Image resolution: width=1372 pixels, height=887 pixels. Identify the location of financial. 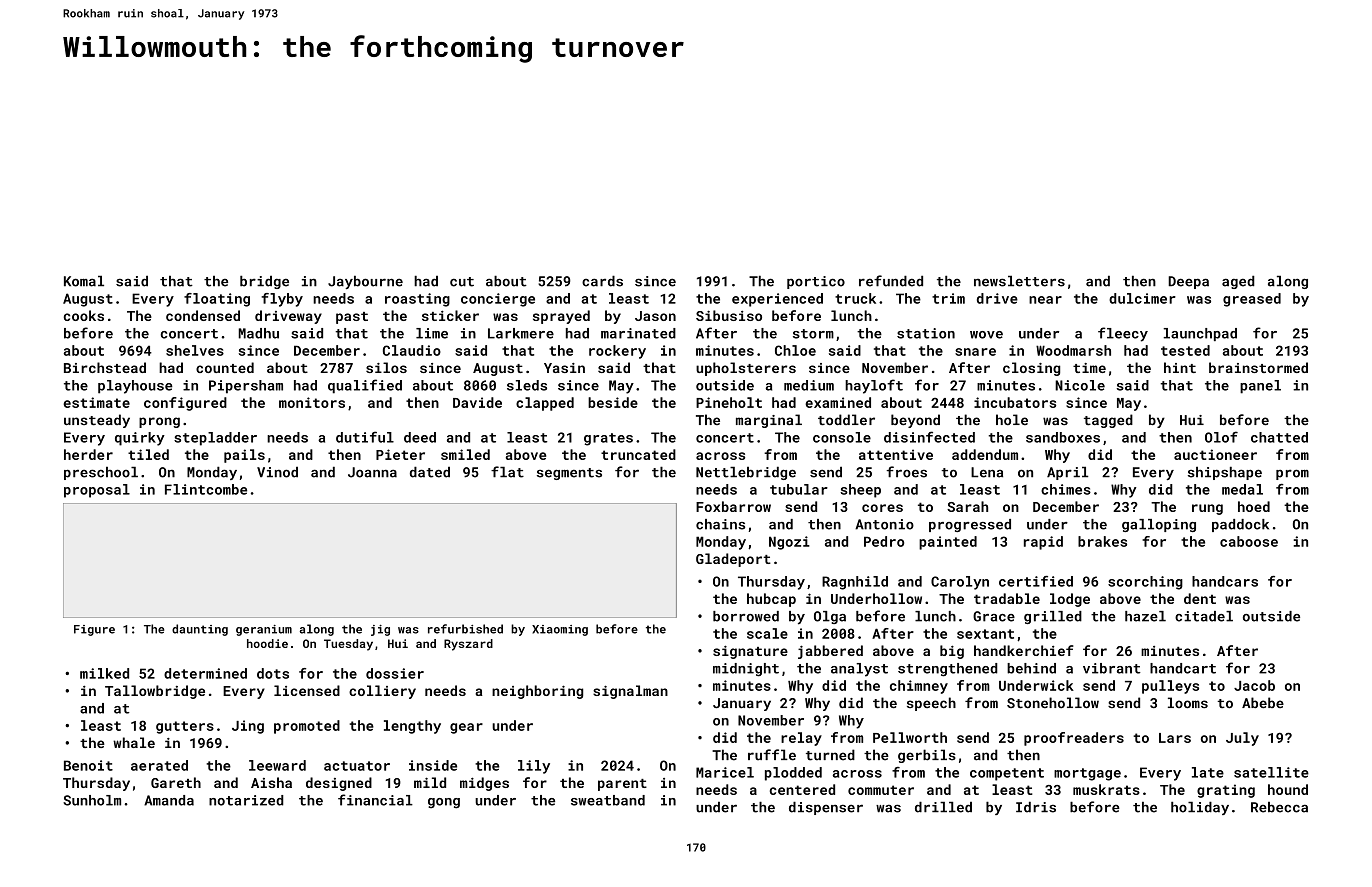
(375, 800).
